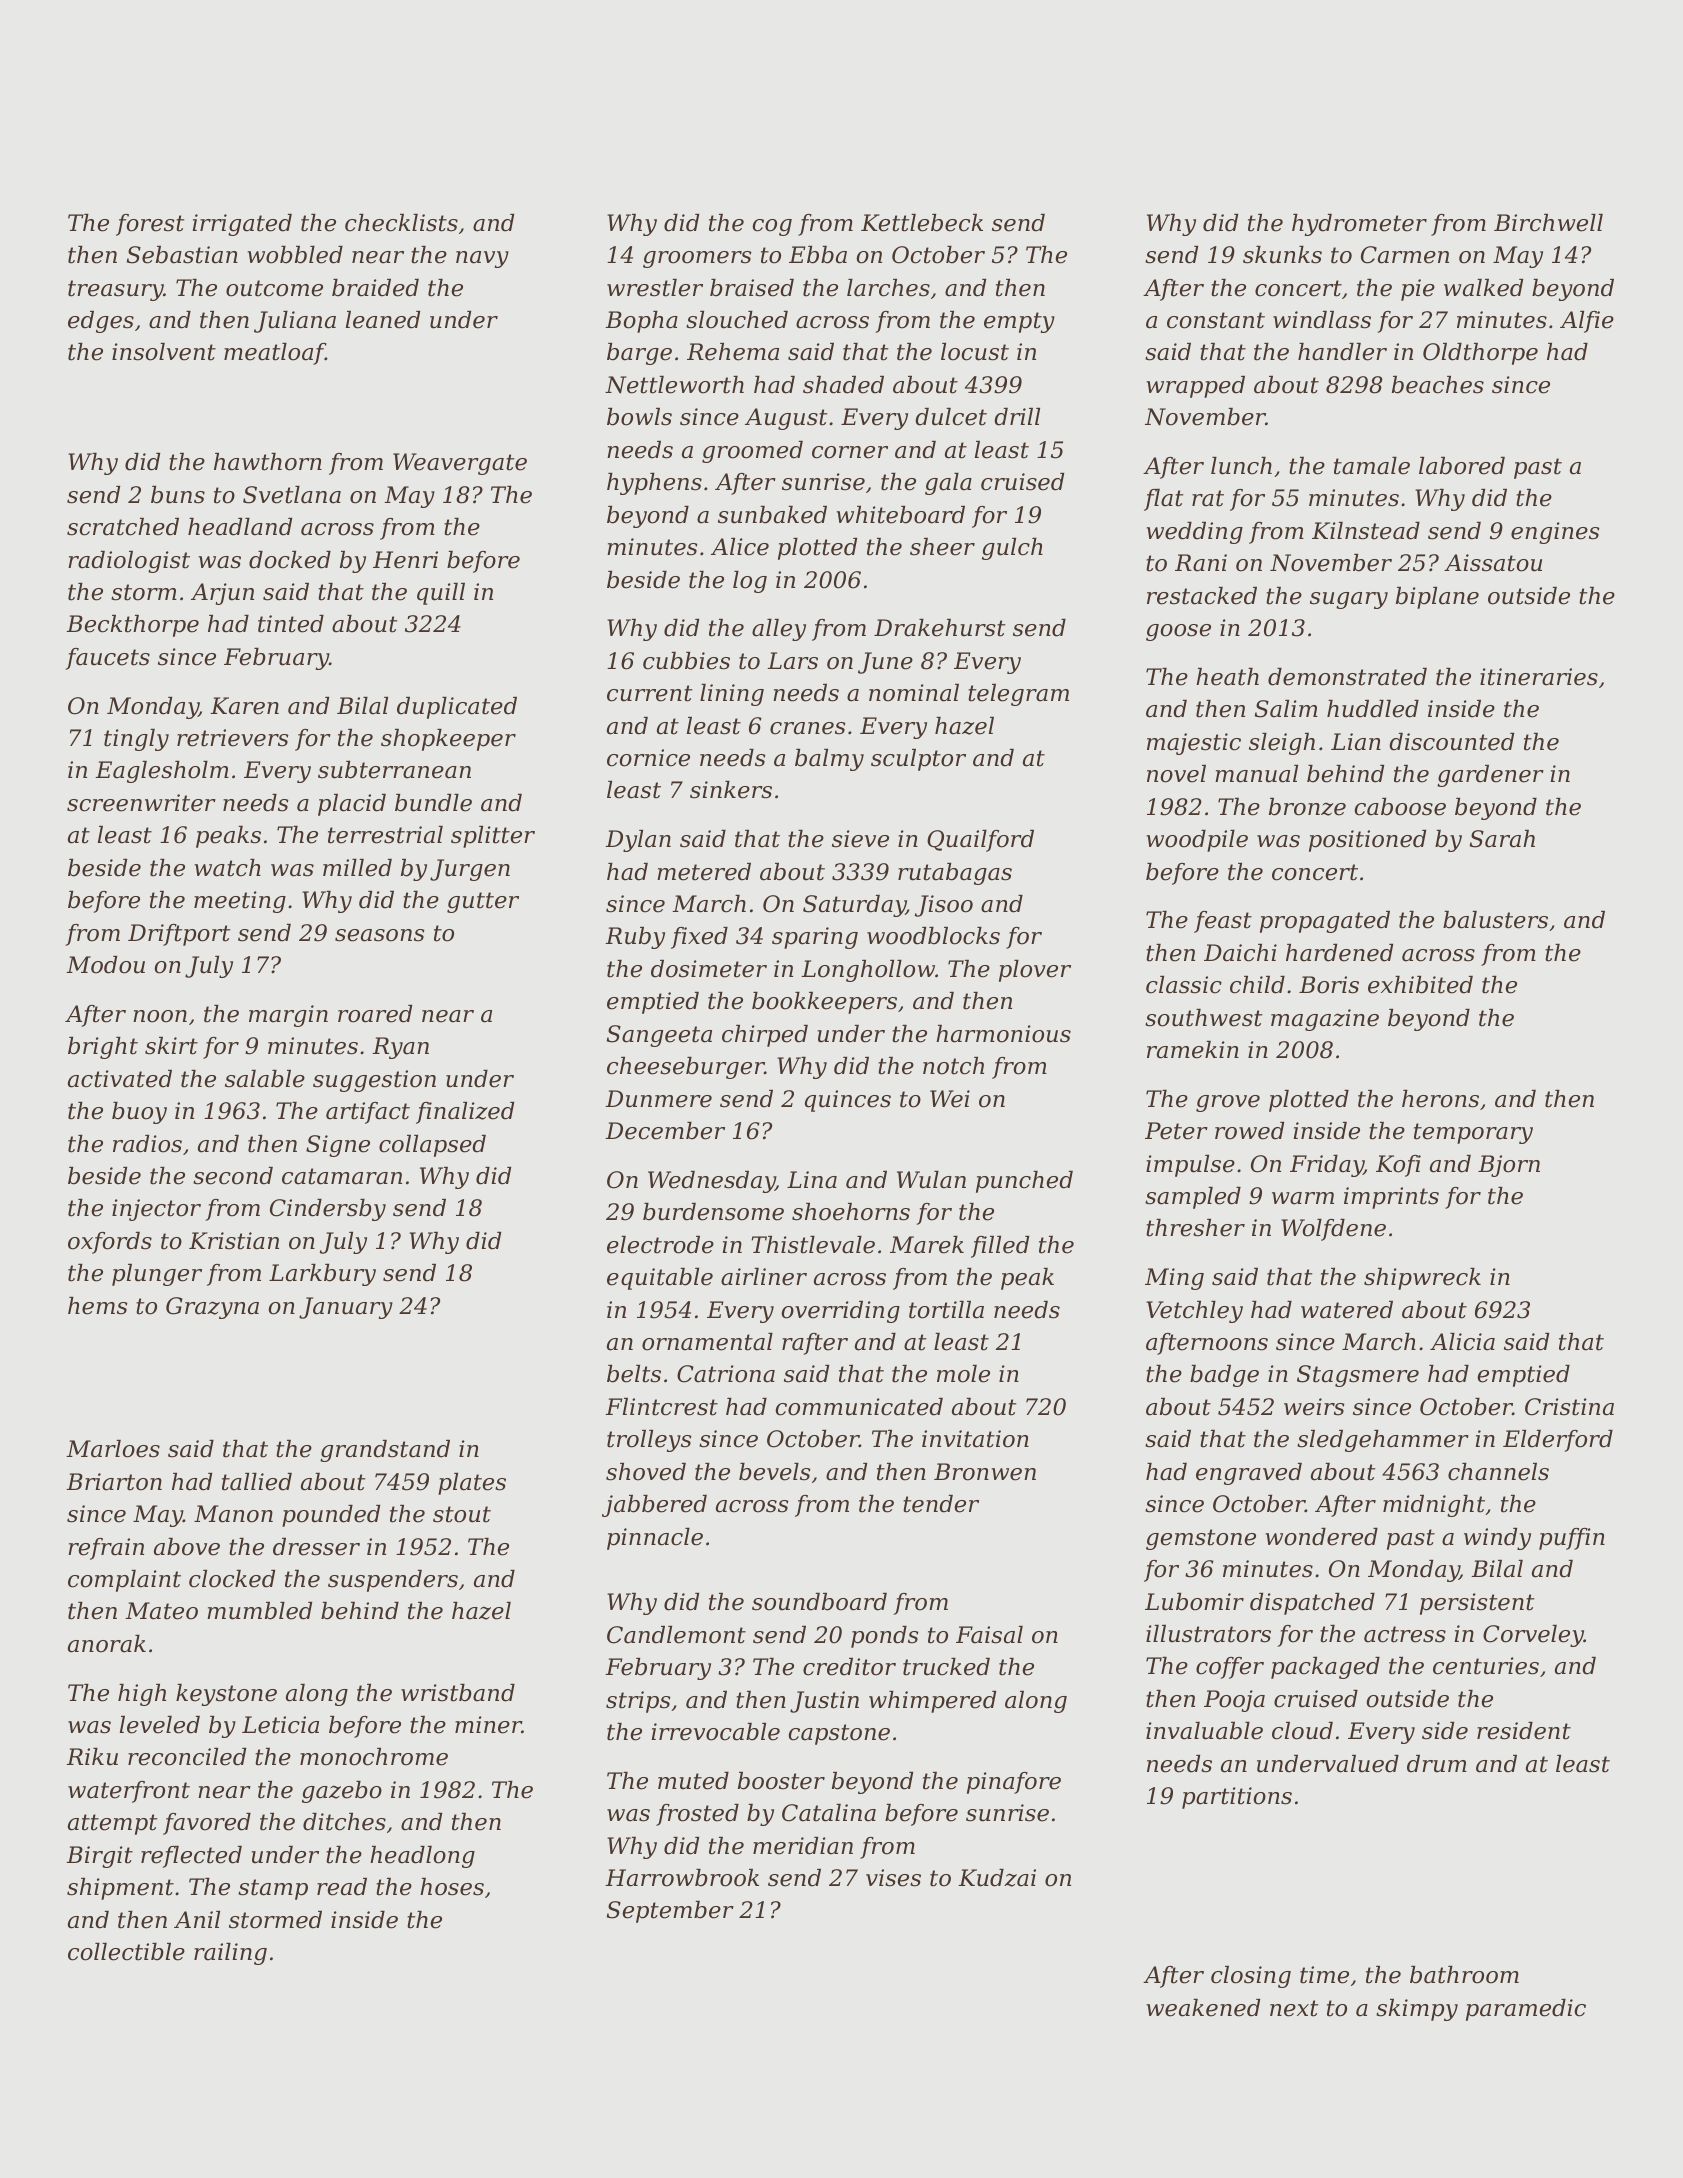  I want to click on Quailford, so click(980, 841).
